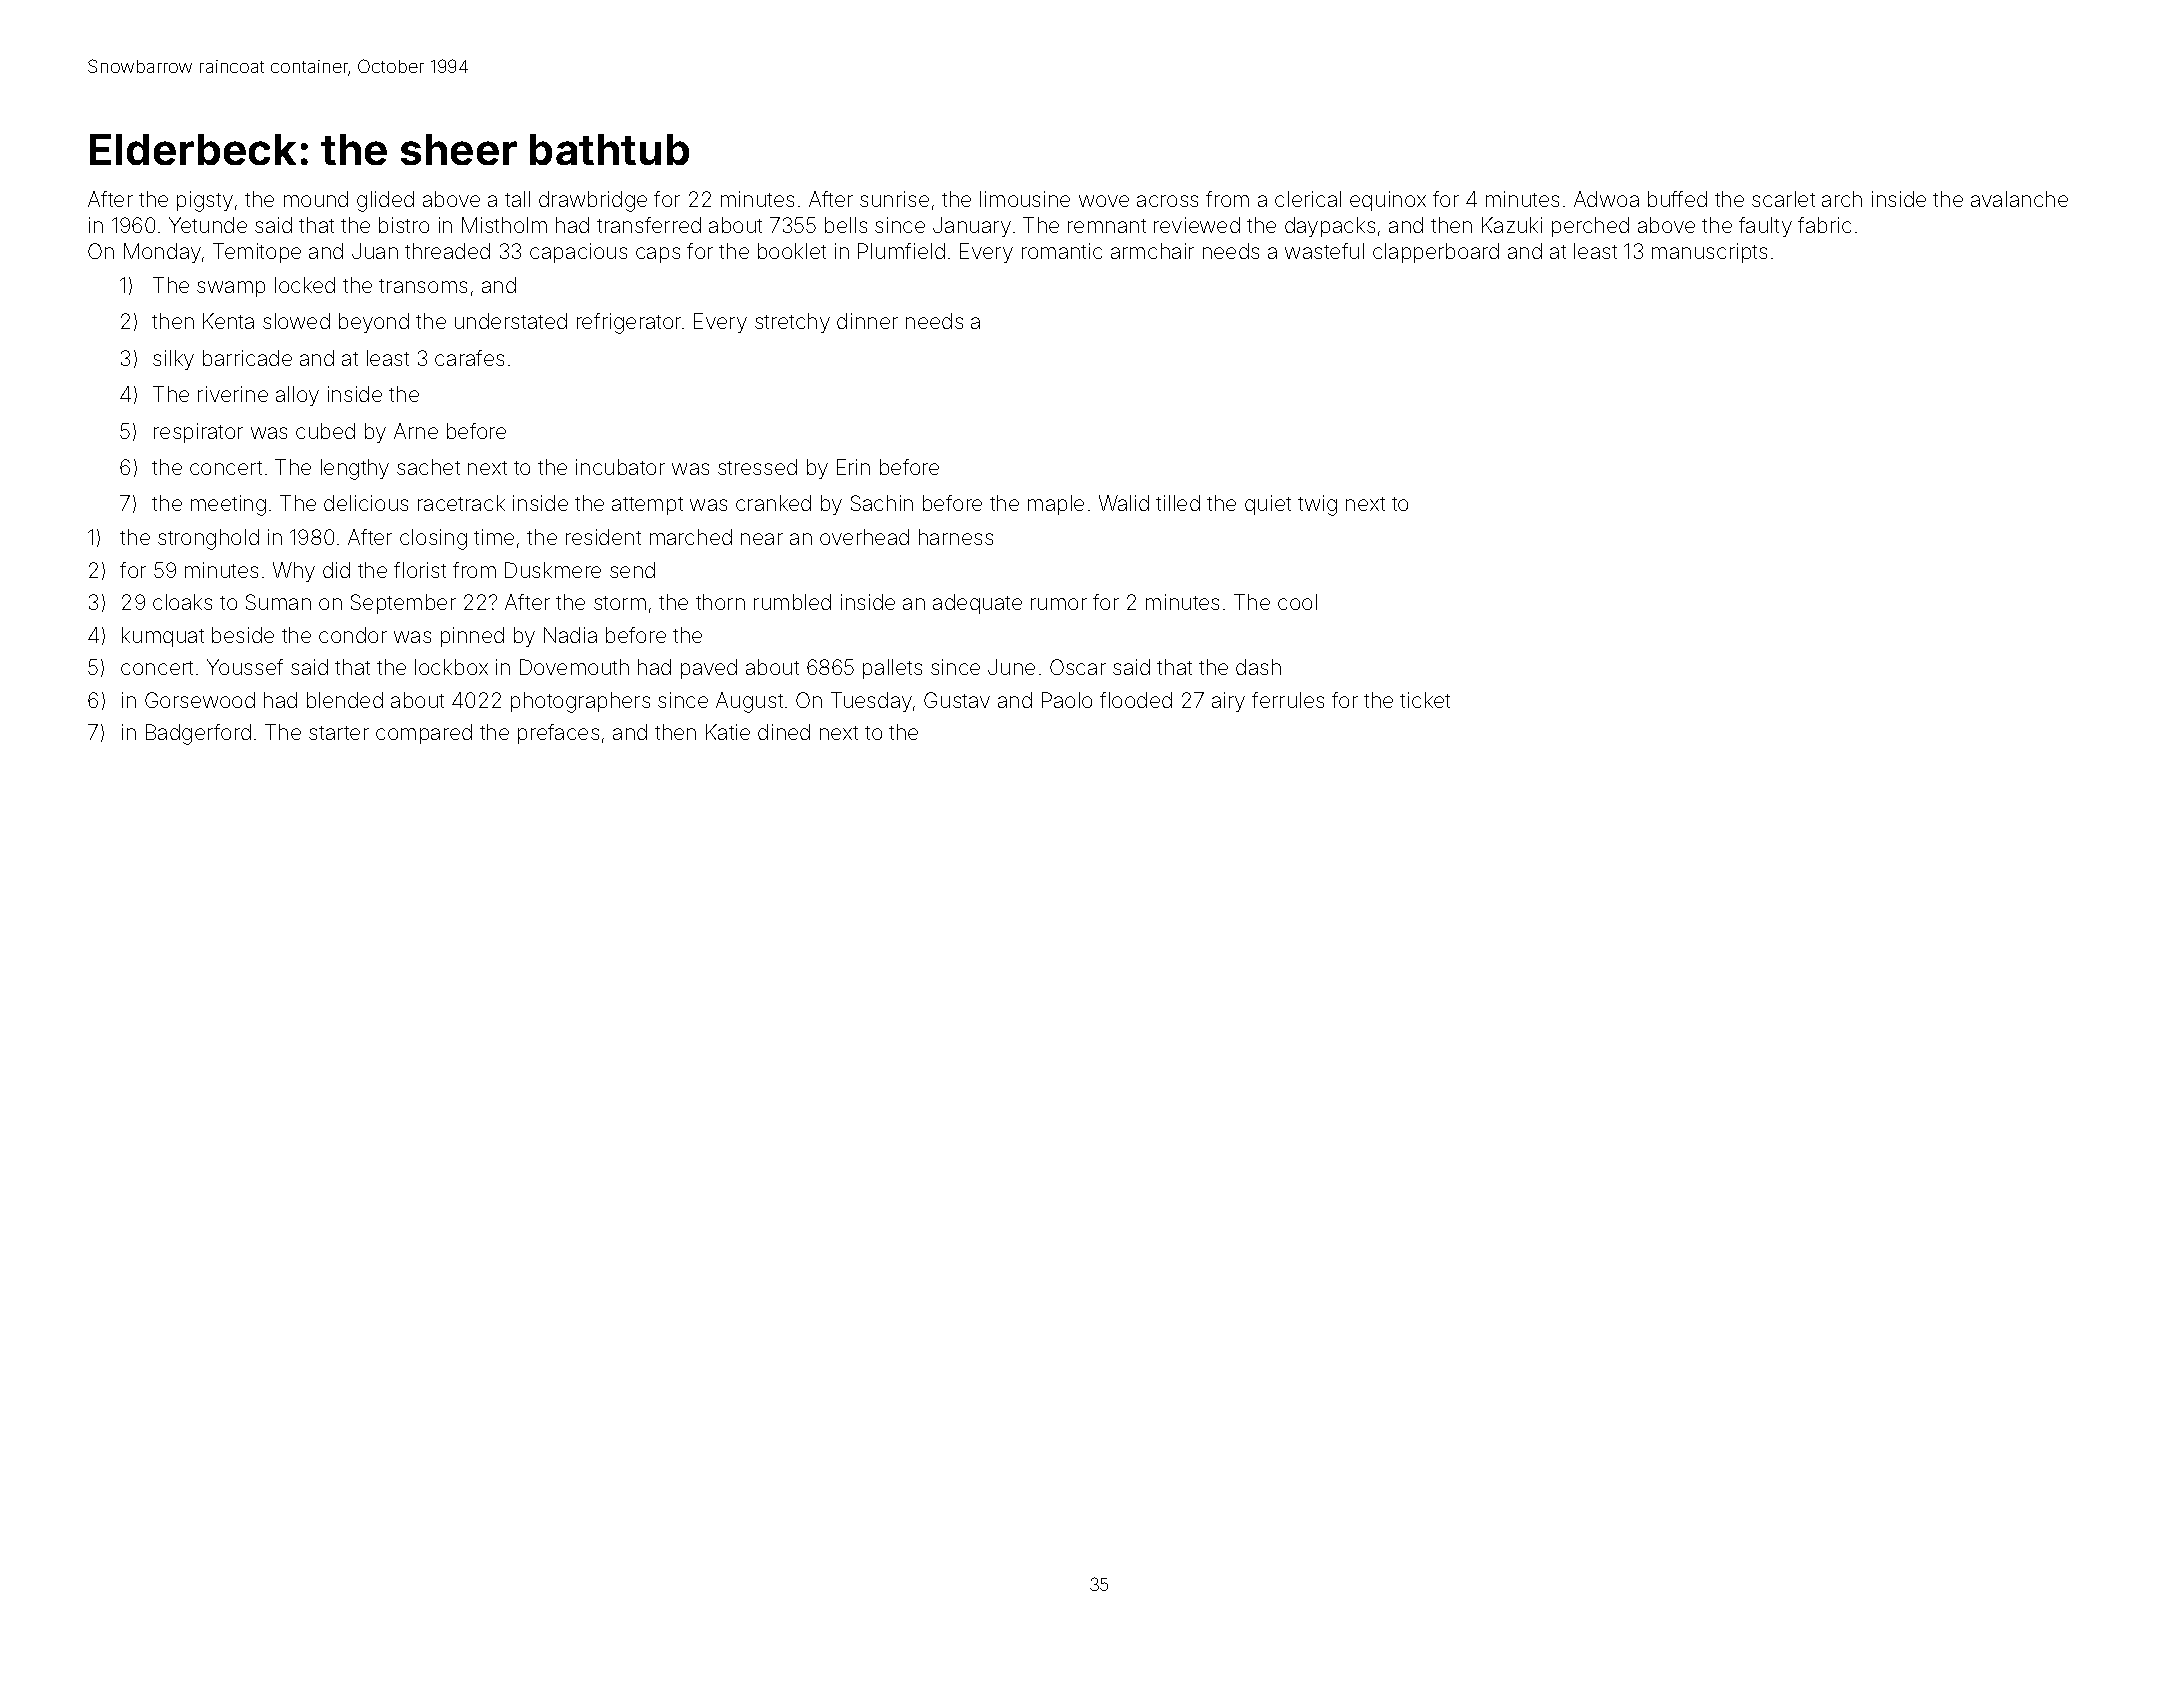 This page has width=2178, height=1683. I want to click on romantic, so click(1062, 251).
